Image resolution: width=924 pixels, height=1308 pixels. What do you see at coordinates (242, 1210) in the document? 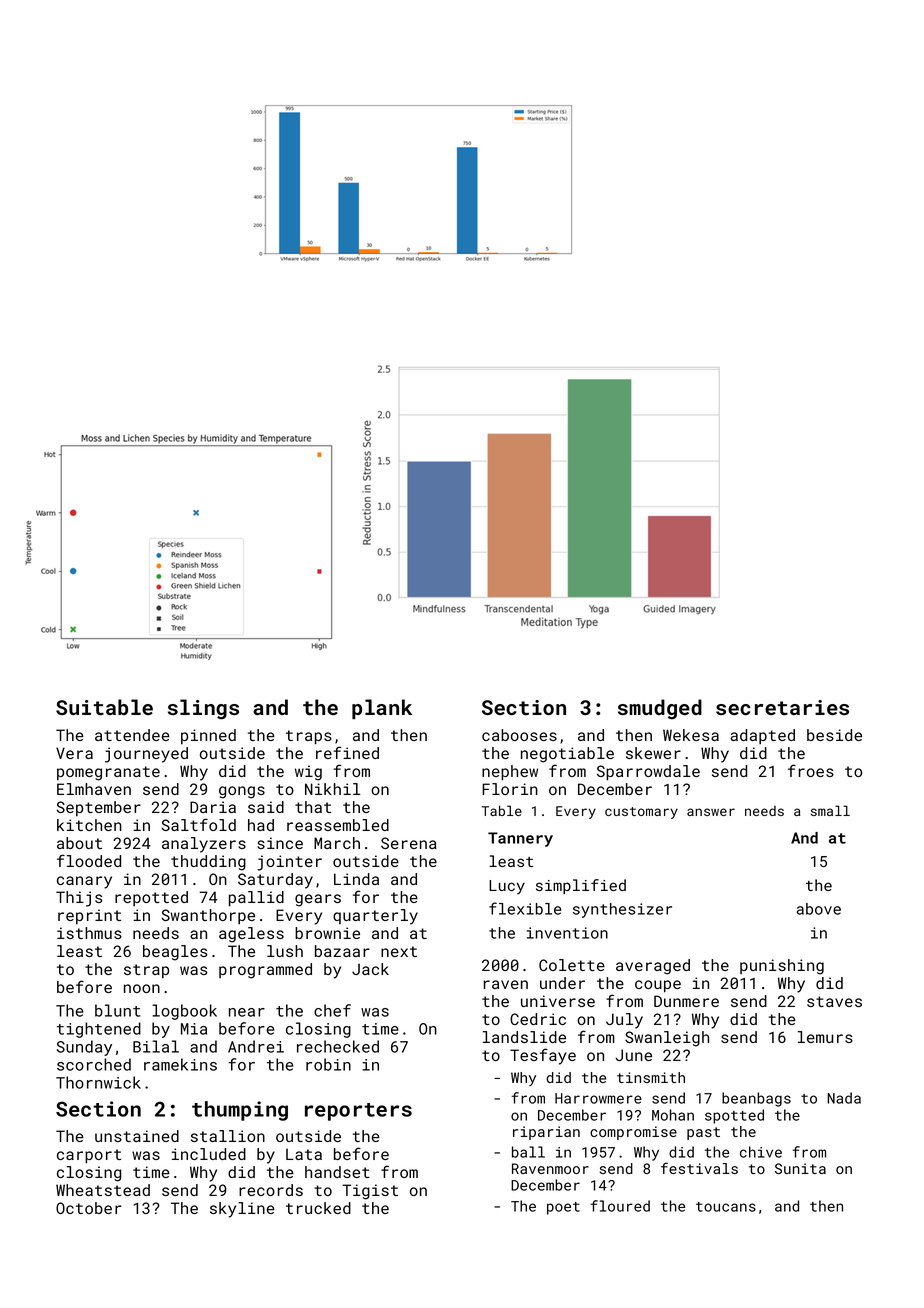
I see `skyline` at bounding box center [242, 1210].
